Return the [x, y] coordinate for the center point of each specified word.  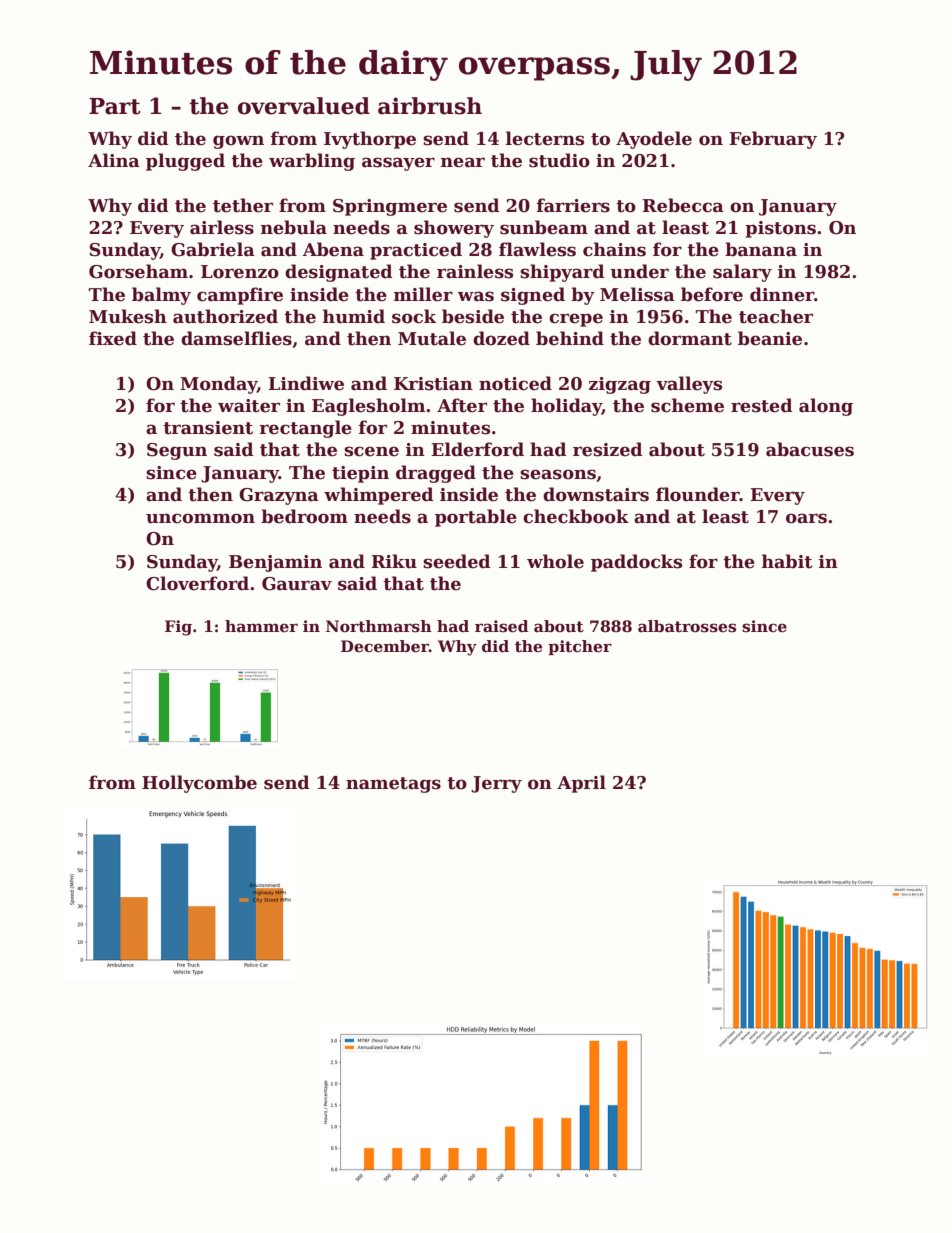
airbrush [430, 106]
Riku [394, 561]
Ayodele [654, 140]
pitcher [580, 647]
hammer [261, 626]
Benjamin [275, 563]
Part [115, 106]
